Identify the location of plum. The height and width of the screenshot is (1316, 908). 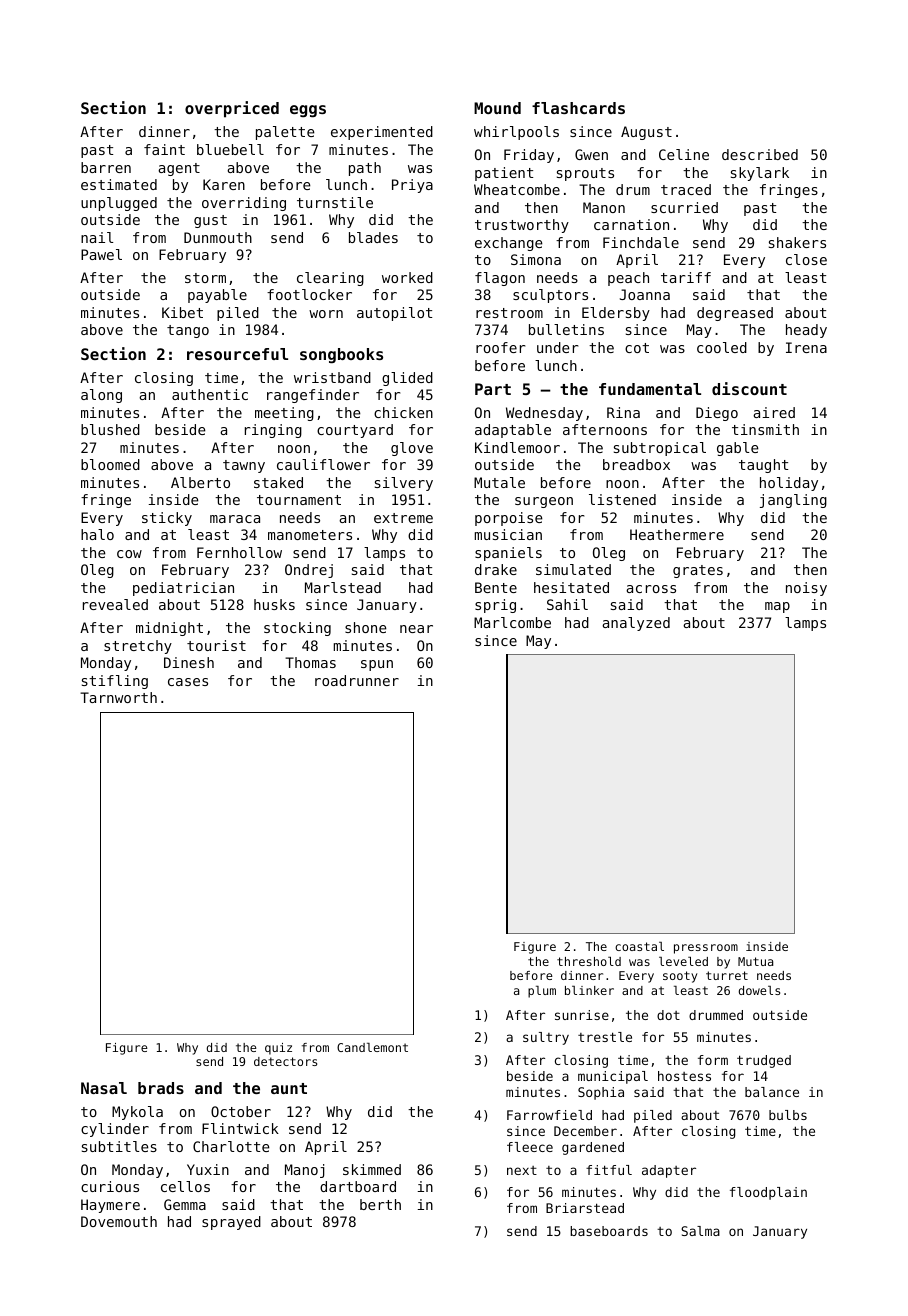
(542, 992).
